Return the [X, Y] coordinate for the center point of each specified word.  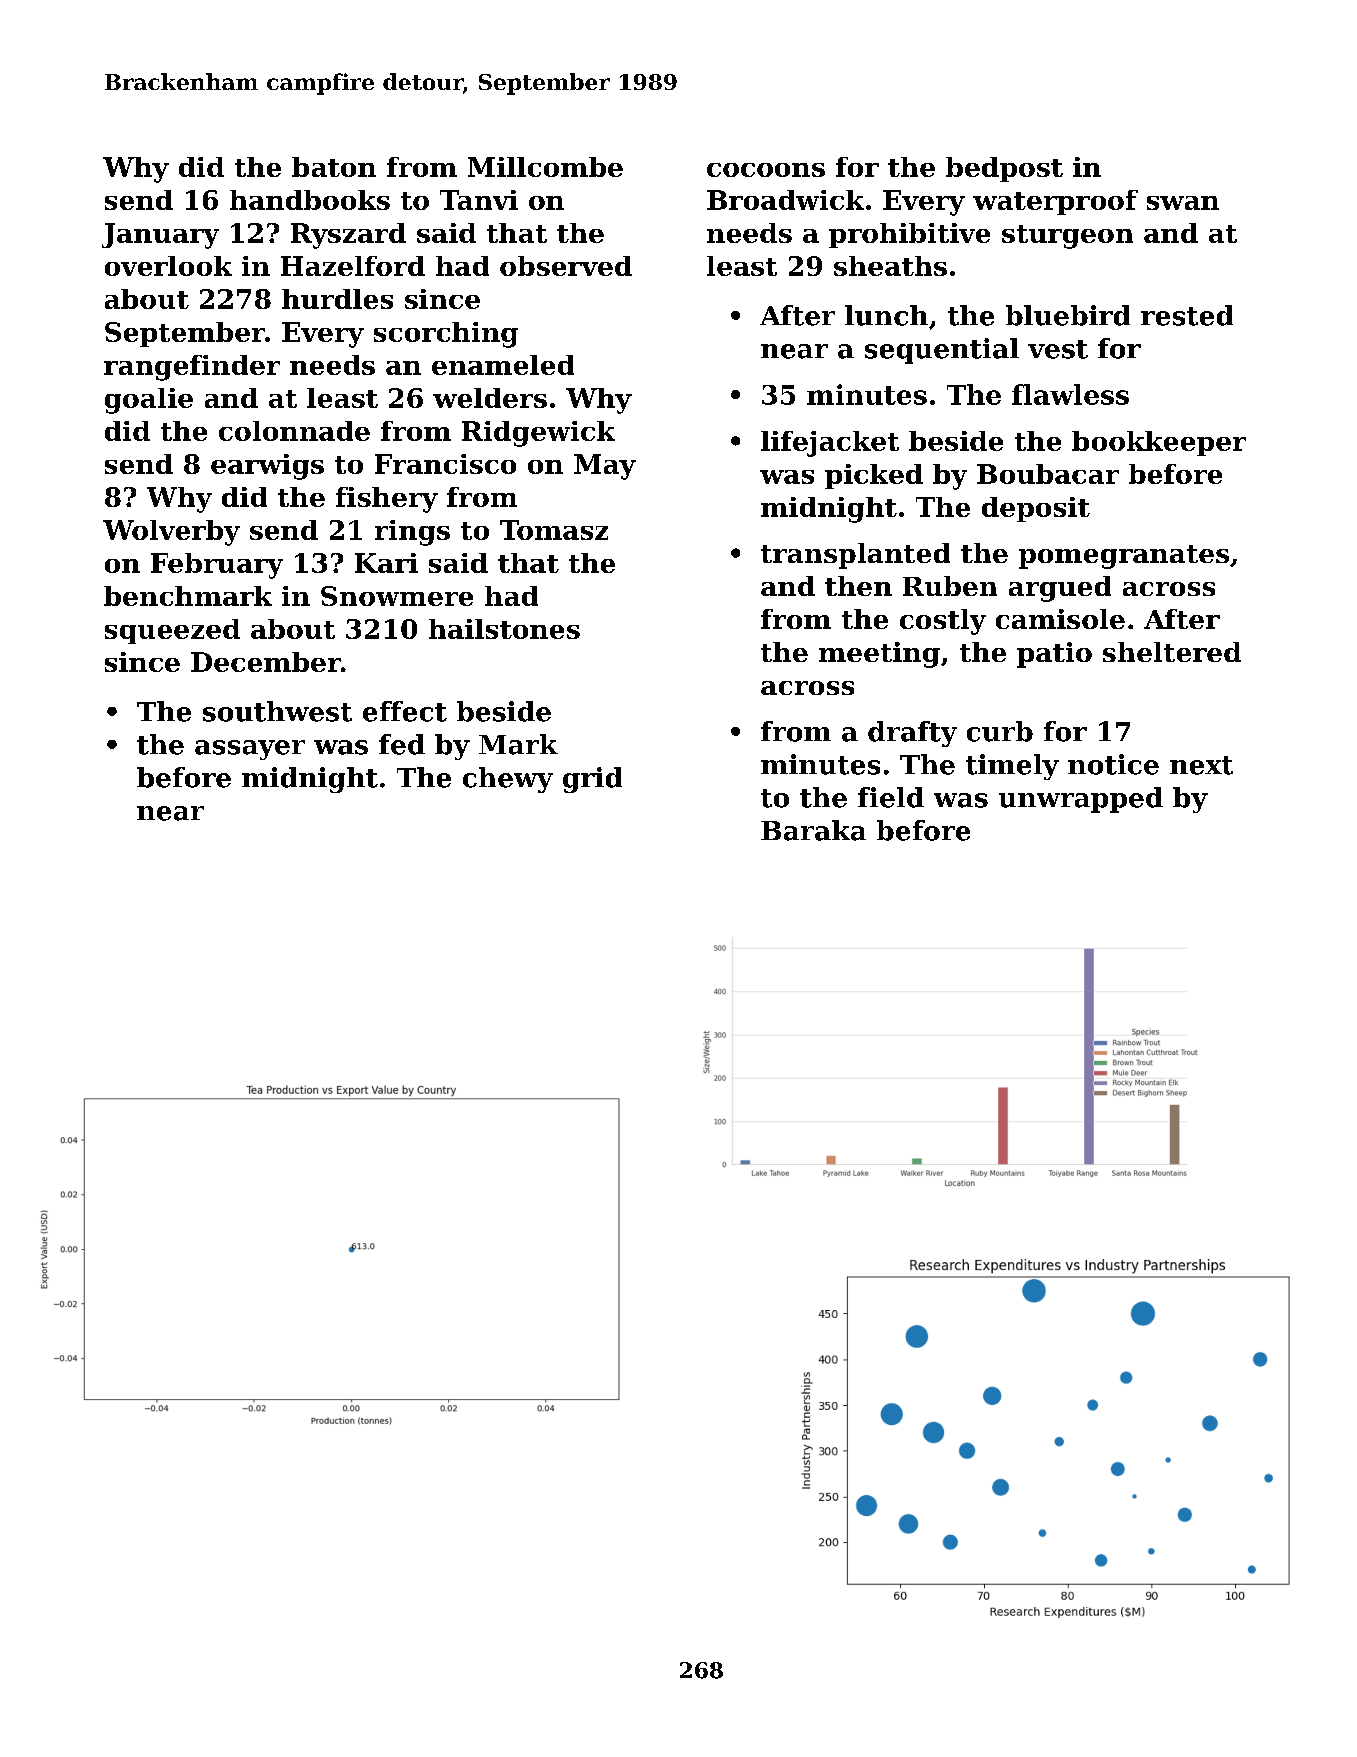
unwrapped [1081, 800]
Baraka [813, 830]
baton [334, 167]
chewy [508, 780]
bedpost [1004, 169]
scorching [446, 335]
